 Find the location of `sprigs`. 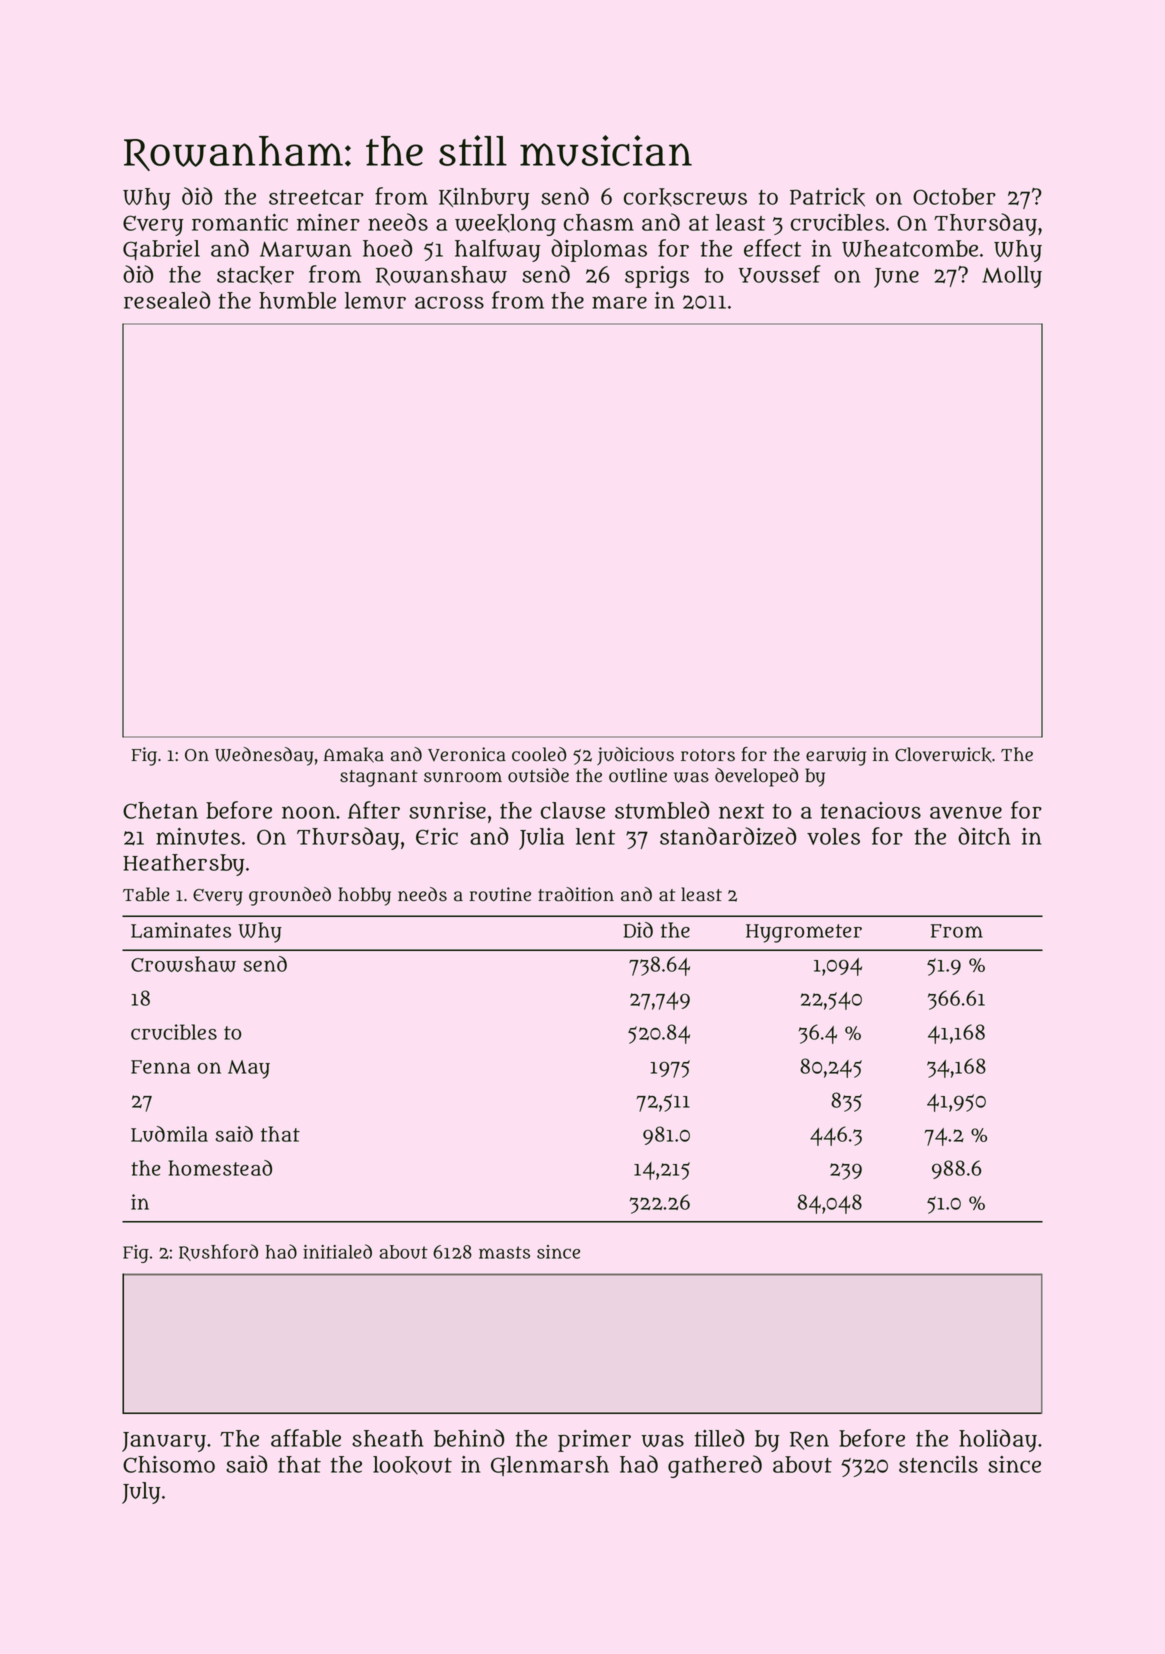

sprigs is located at coordinates (657, 277).
